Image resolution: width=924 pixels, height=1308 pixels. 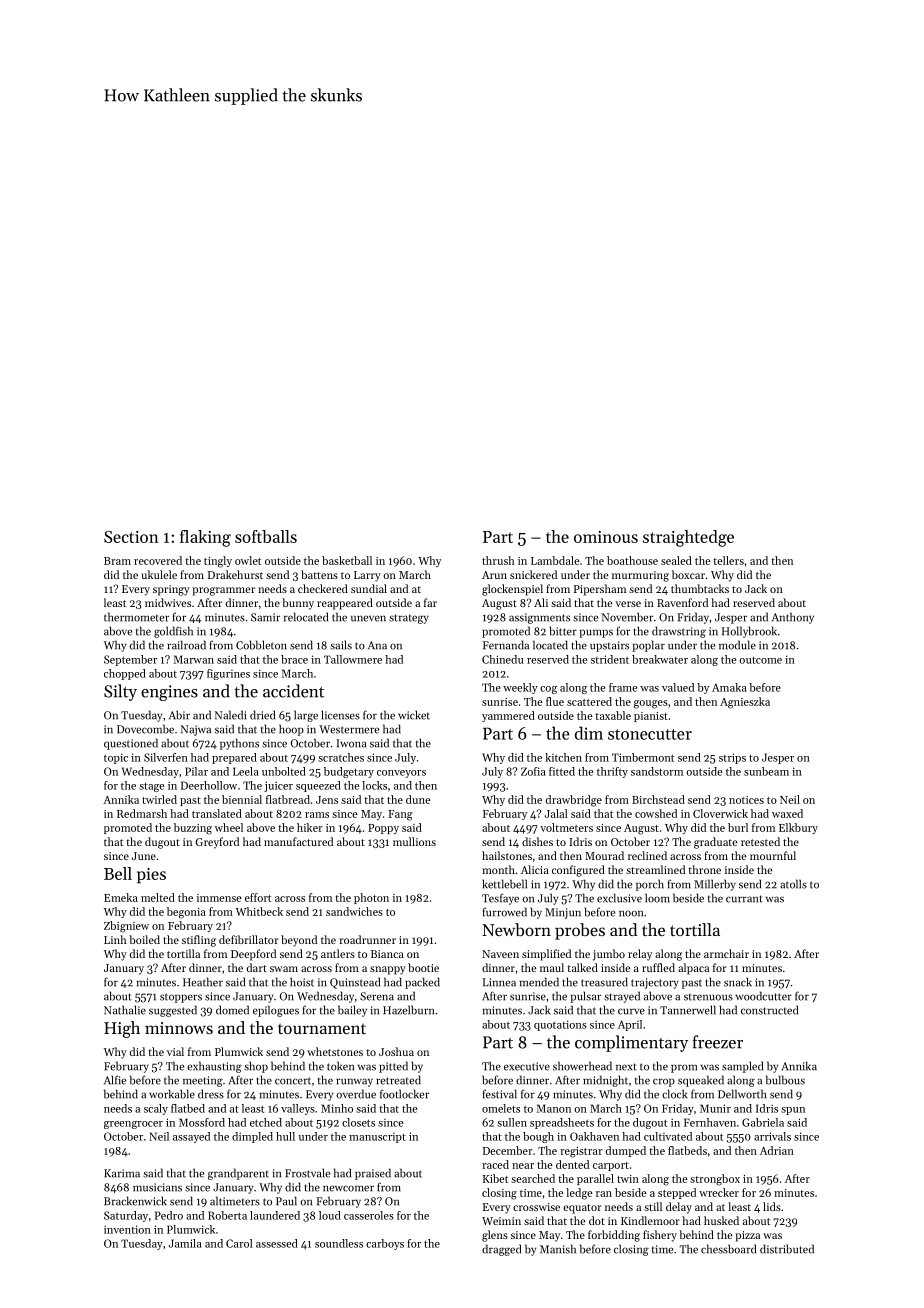 What do you see at coordinates (500, 954) in the document?
I see `Naveen` at bounding box center [500, 954].
